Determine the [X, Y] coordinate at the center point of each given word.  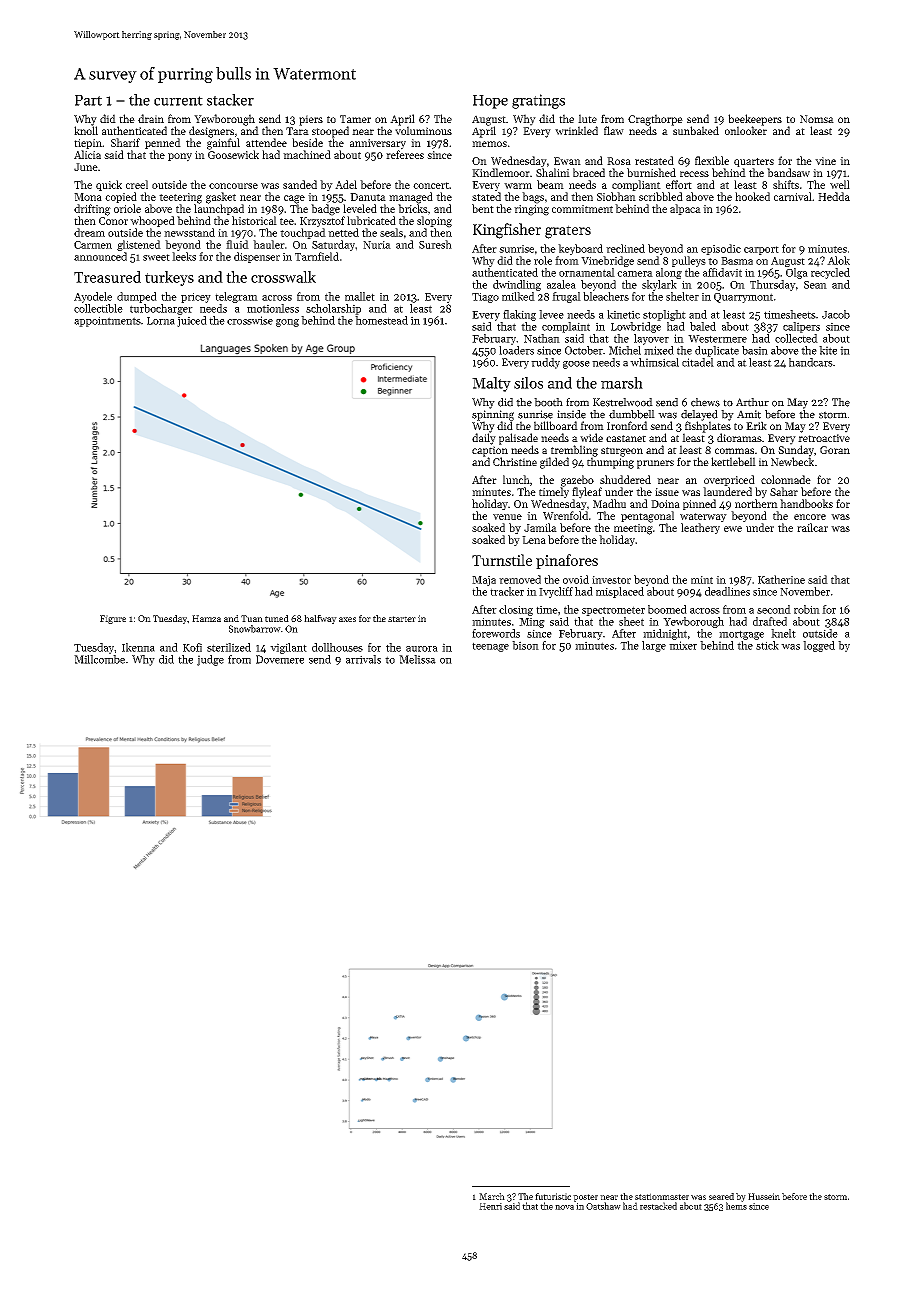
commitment [582, 209]
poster [585, 1198]
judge [210, 660]
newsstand [189, 232]
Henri [490, 1206]
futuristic [553, 1196]
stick [767, 645]
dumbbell [632, 414]
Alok [838, 260]
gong [287, 323]
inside [571, 414]
